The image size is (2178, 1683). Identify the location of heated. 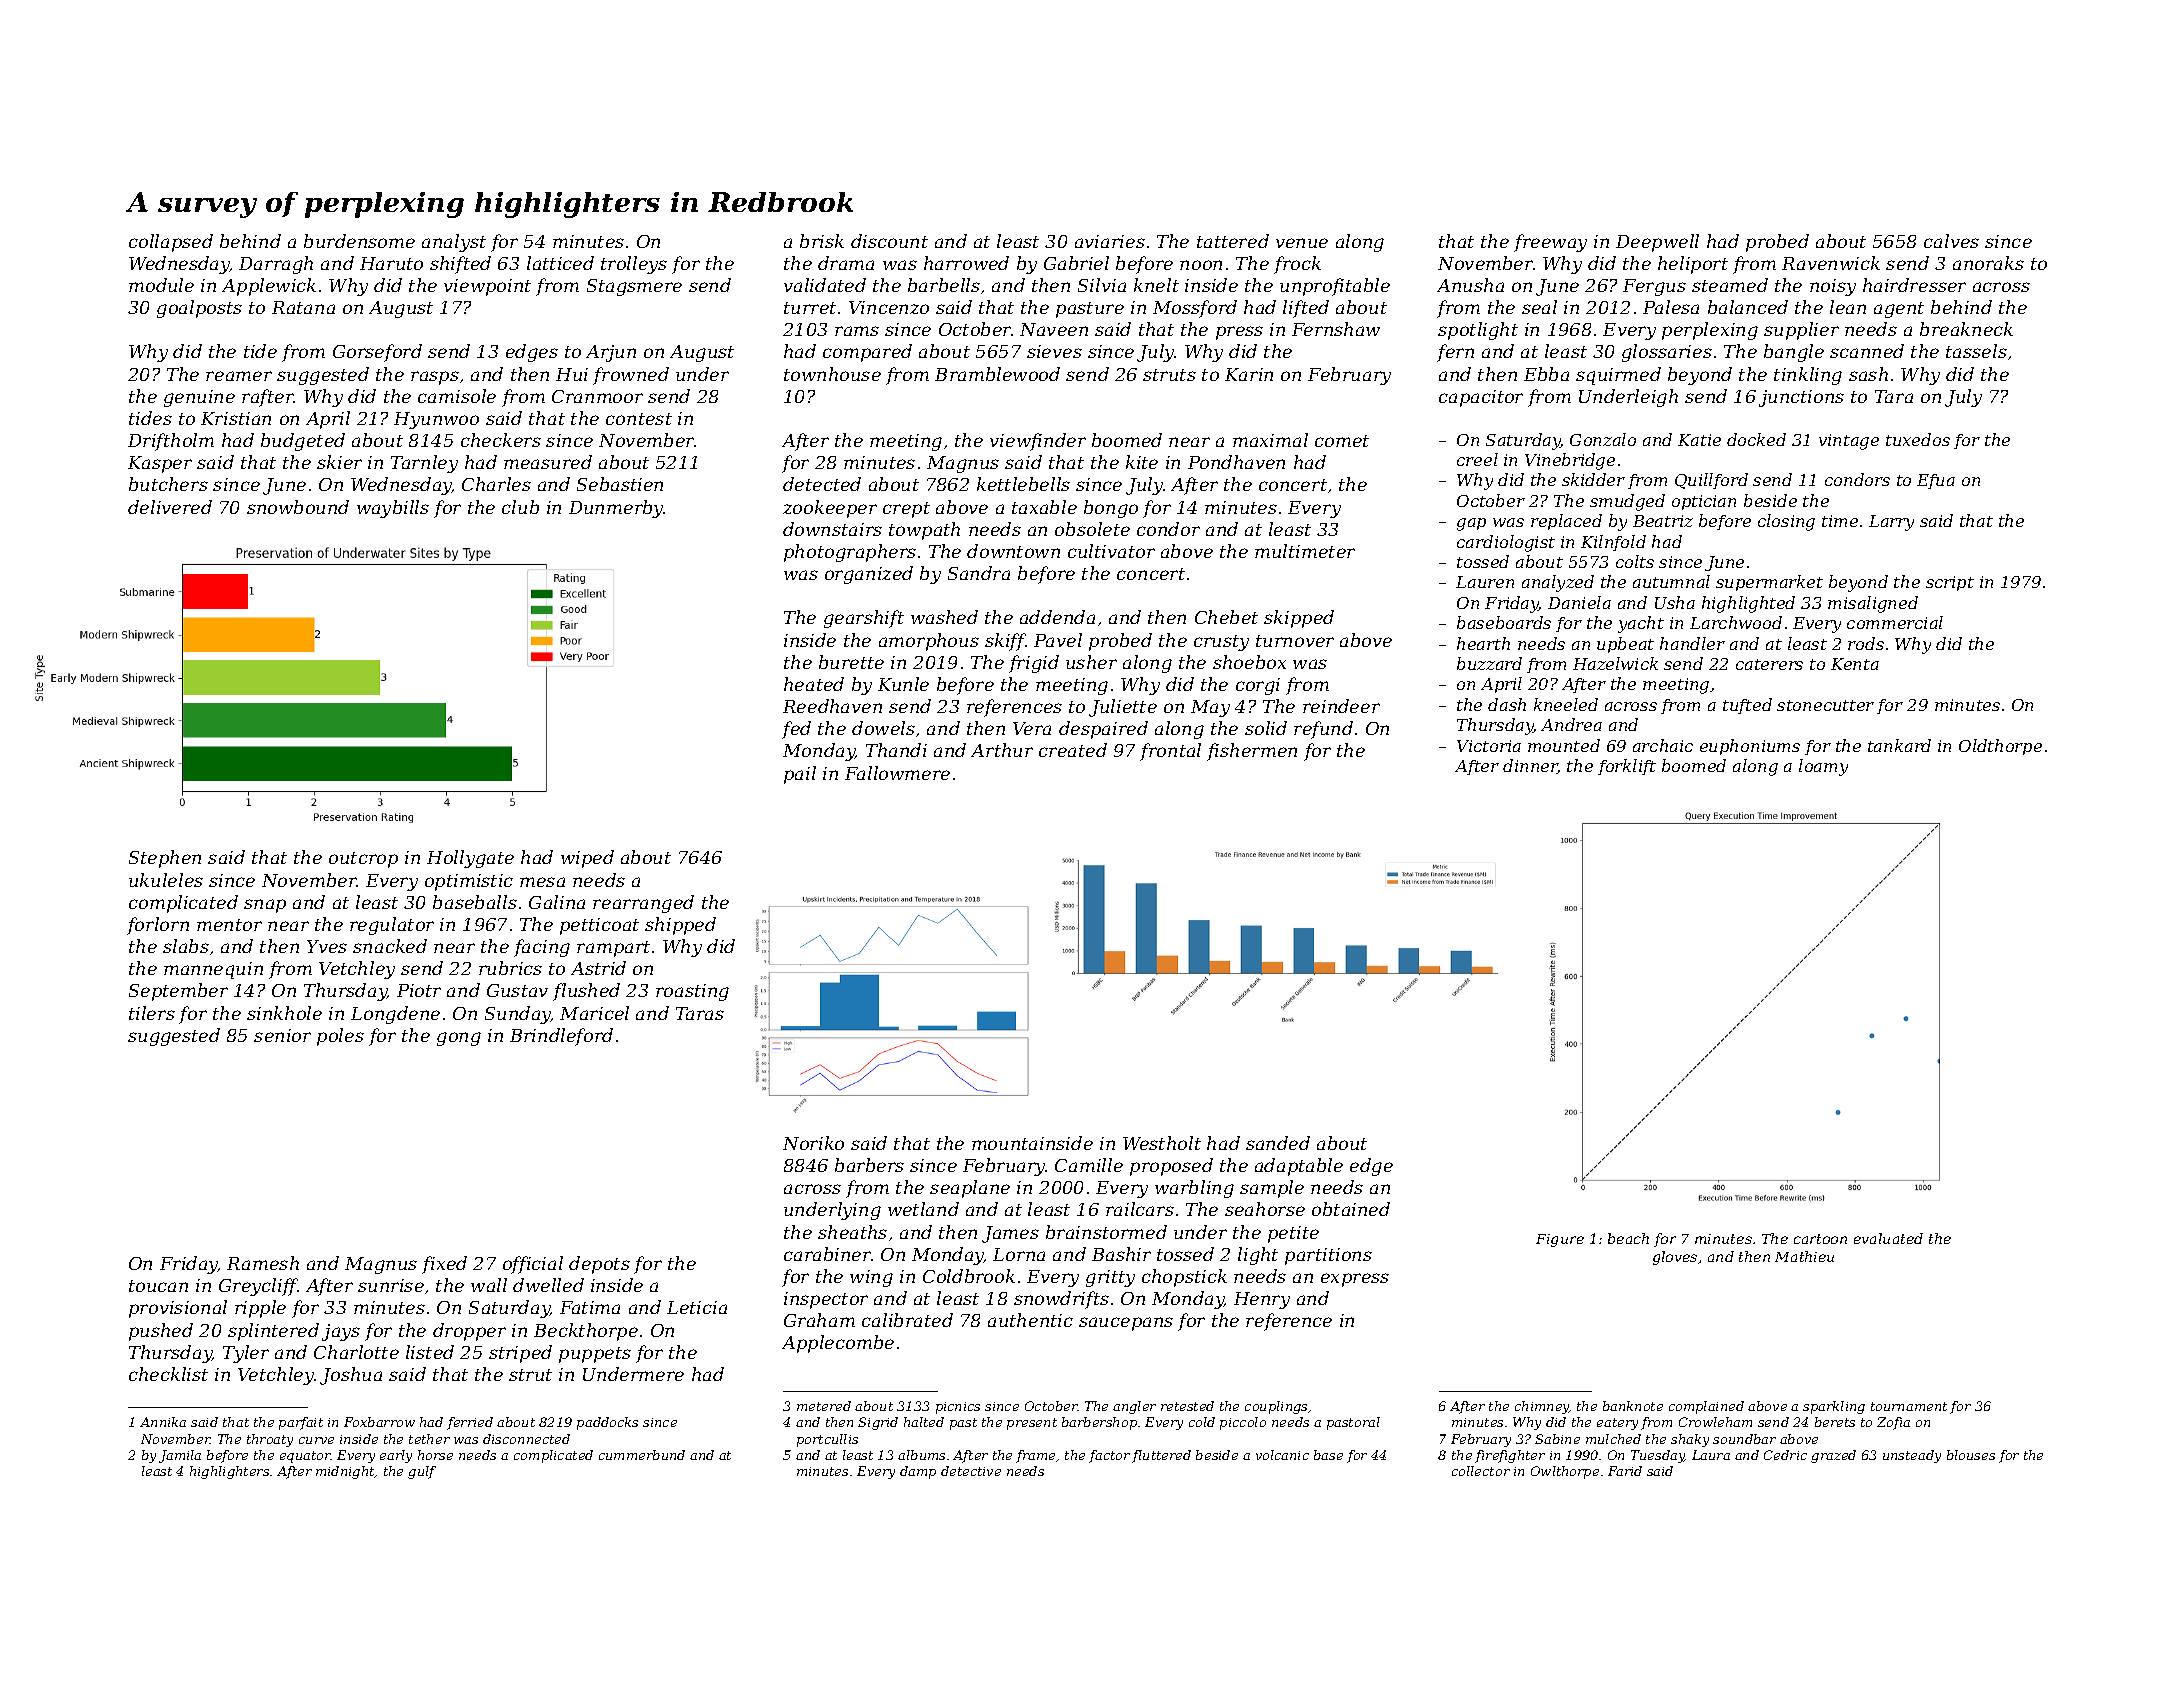
(814, 684).
